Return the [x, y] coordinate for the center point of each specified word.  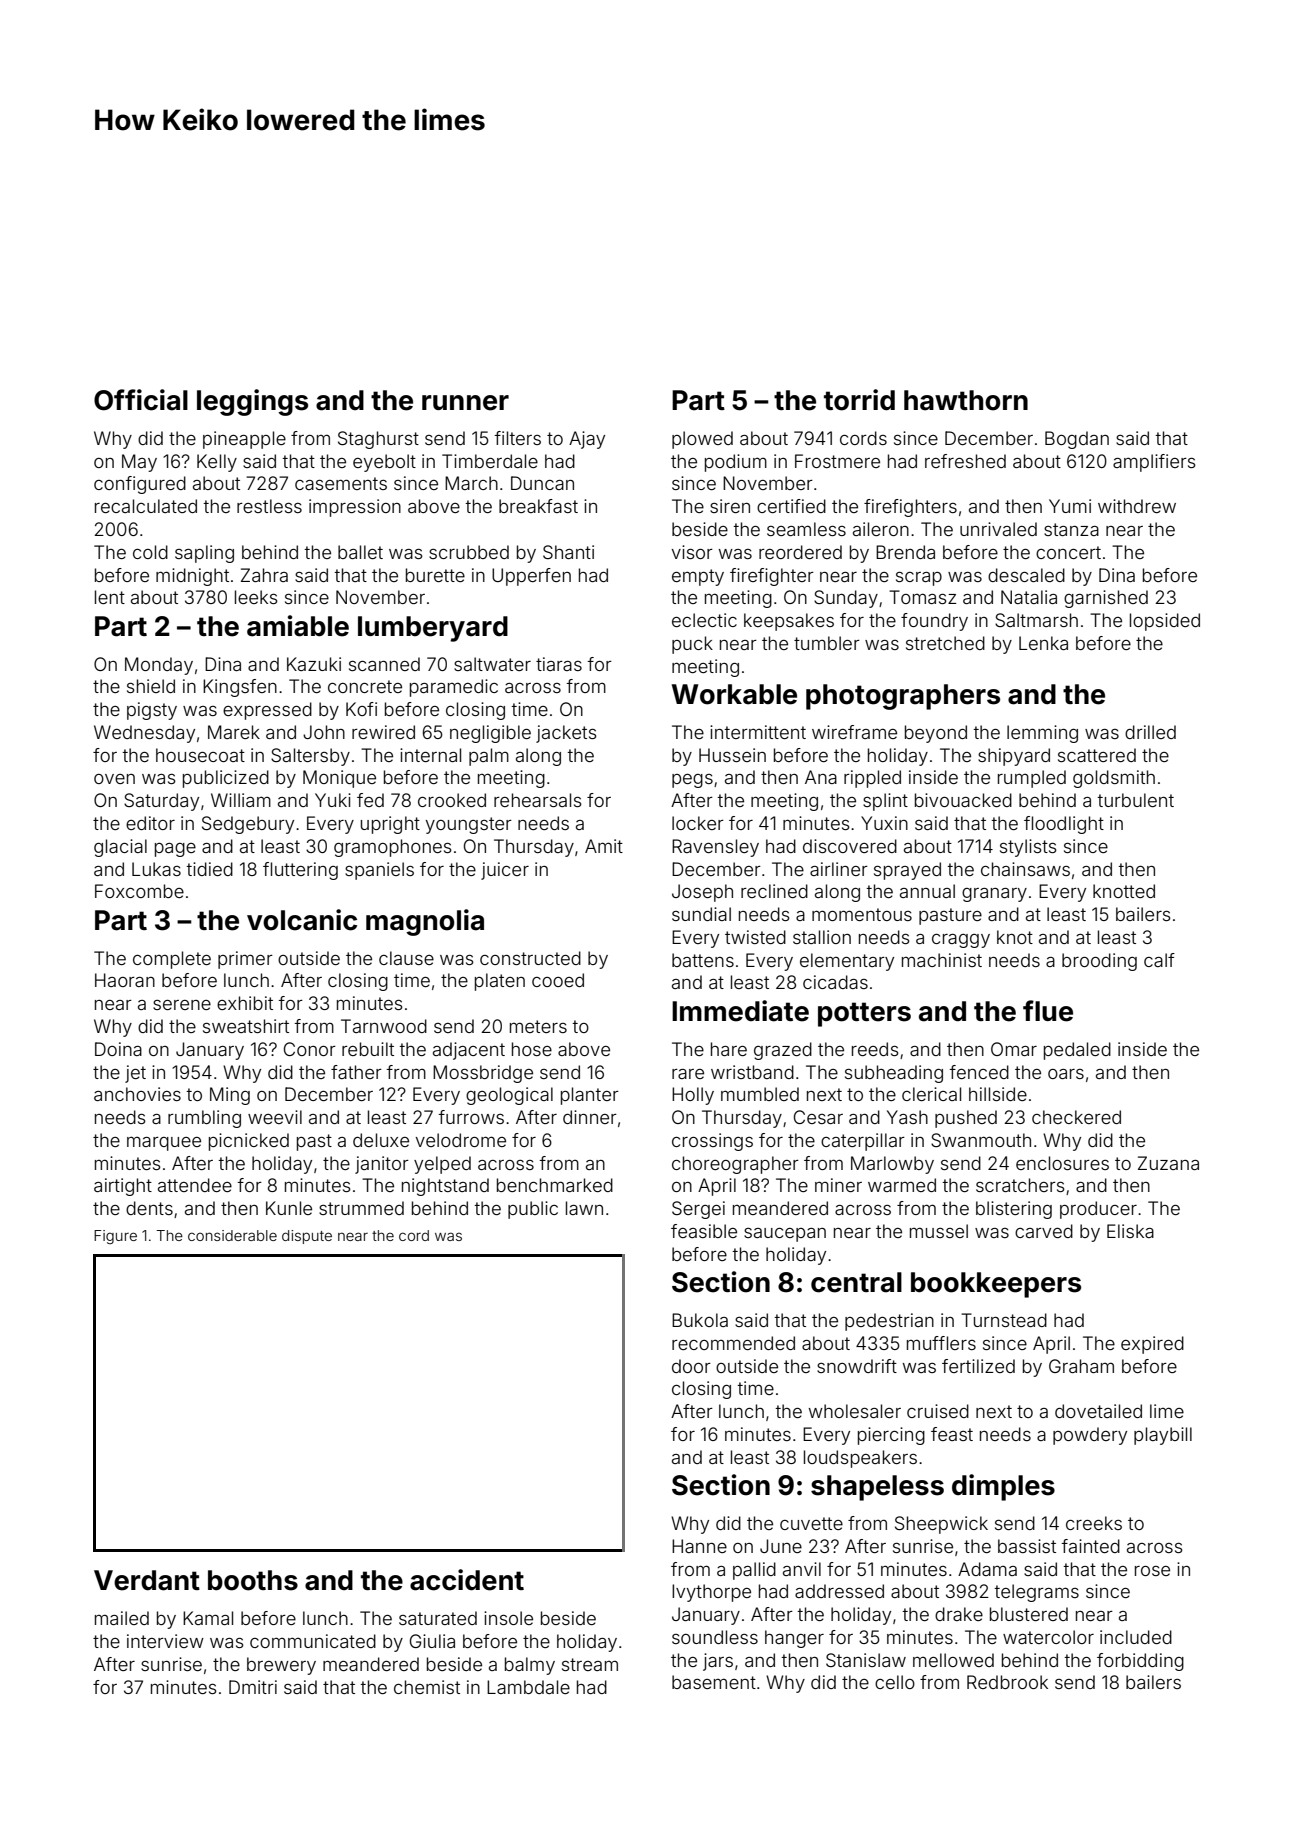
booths [253, 1580]
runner [465, 403]
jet [135, 1074]
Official [141, 400]
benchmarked [555, 1185]
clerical [931, 1094]
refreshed [965, 461]
